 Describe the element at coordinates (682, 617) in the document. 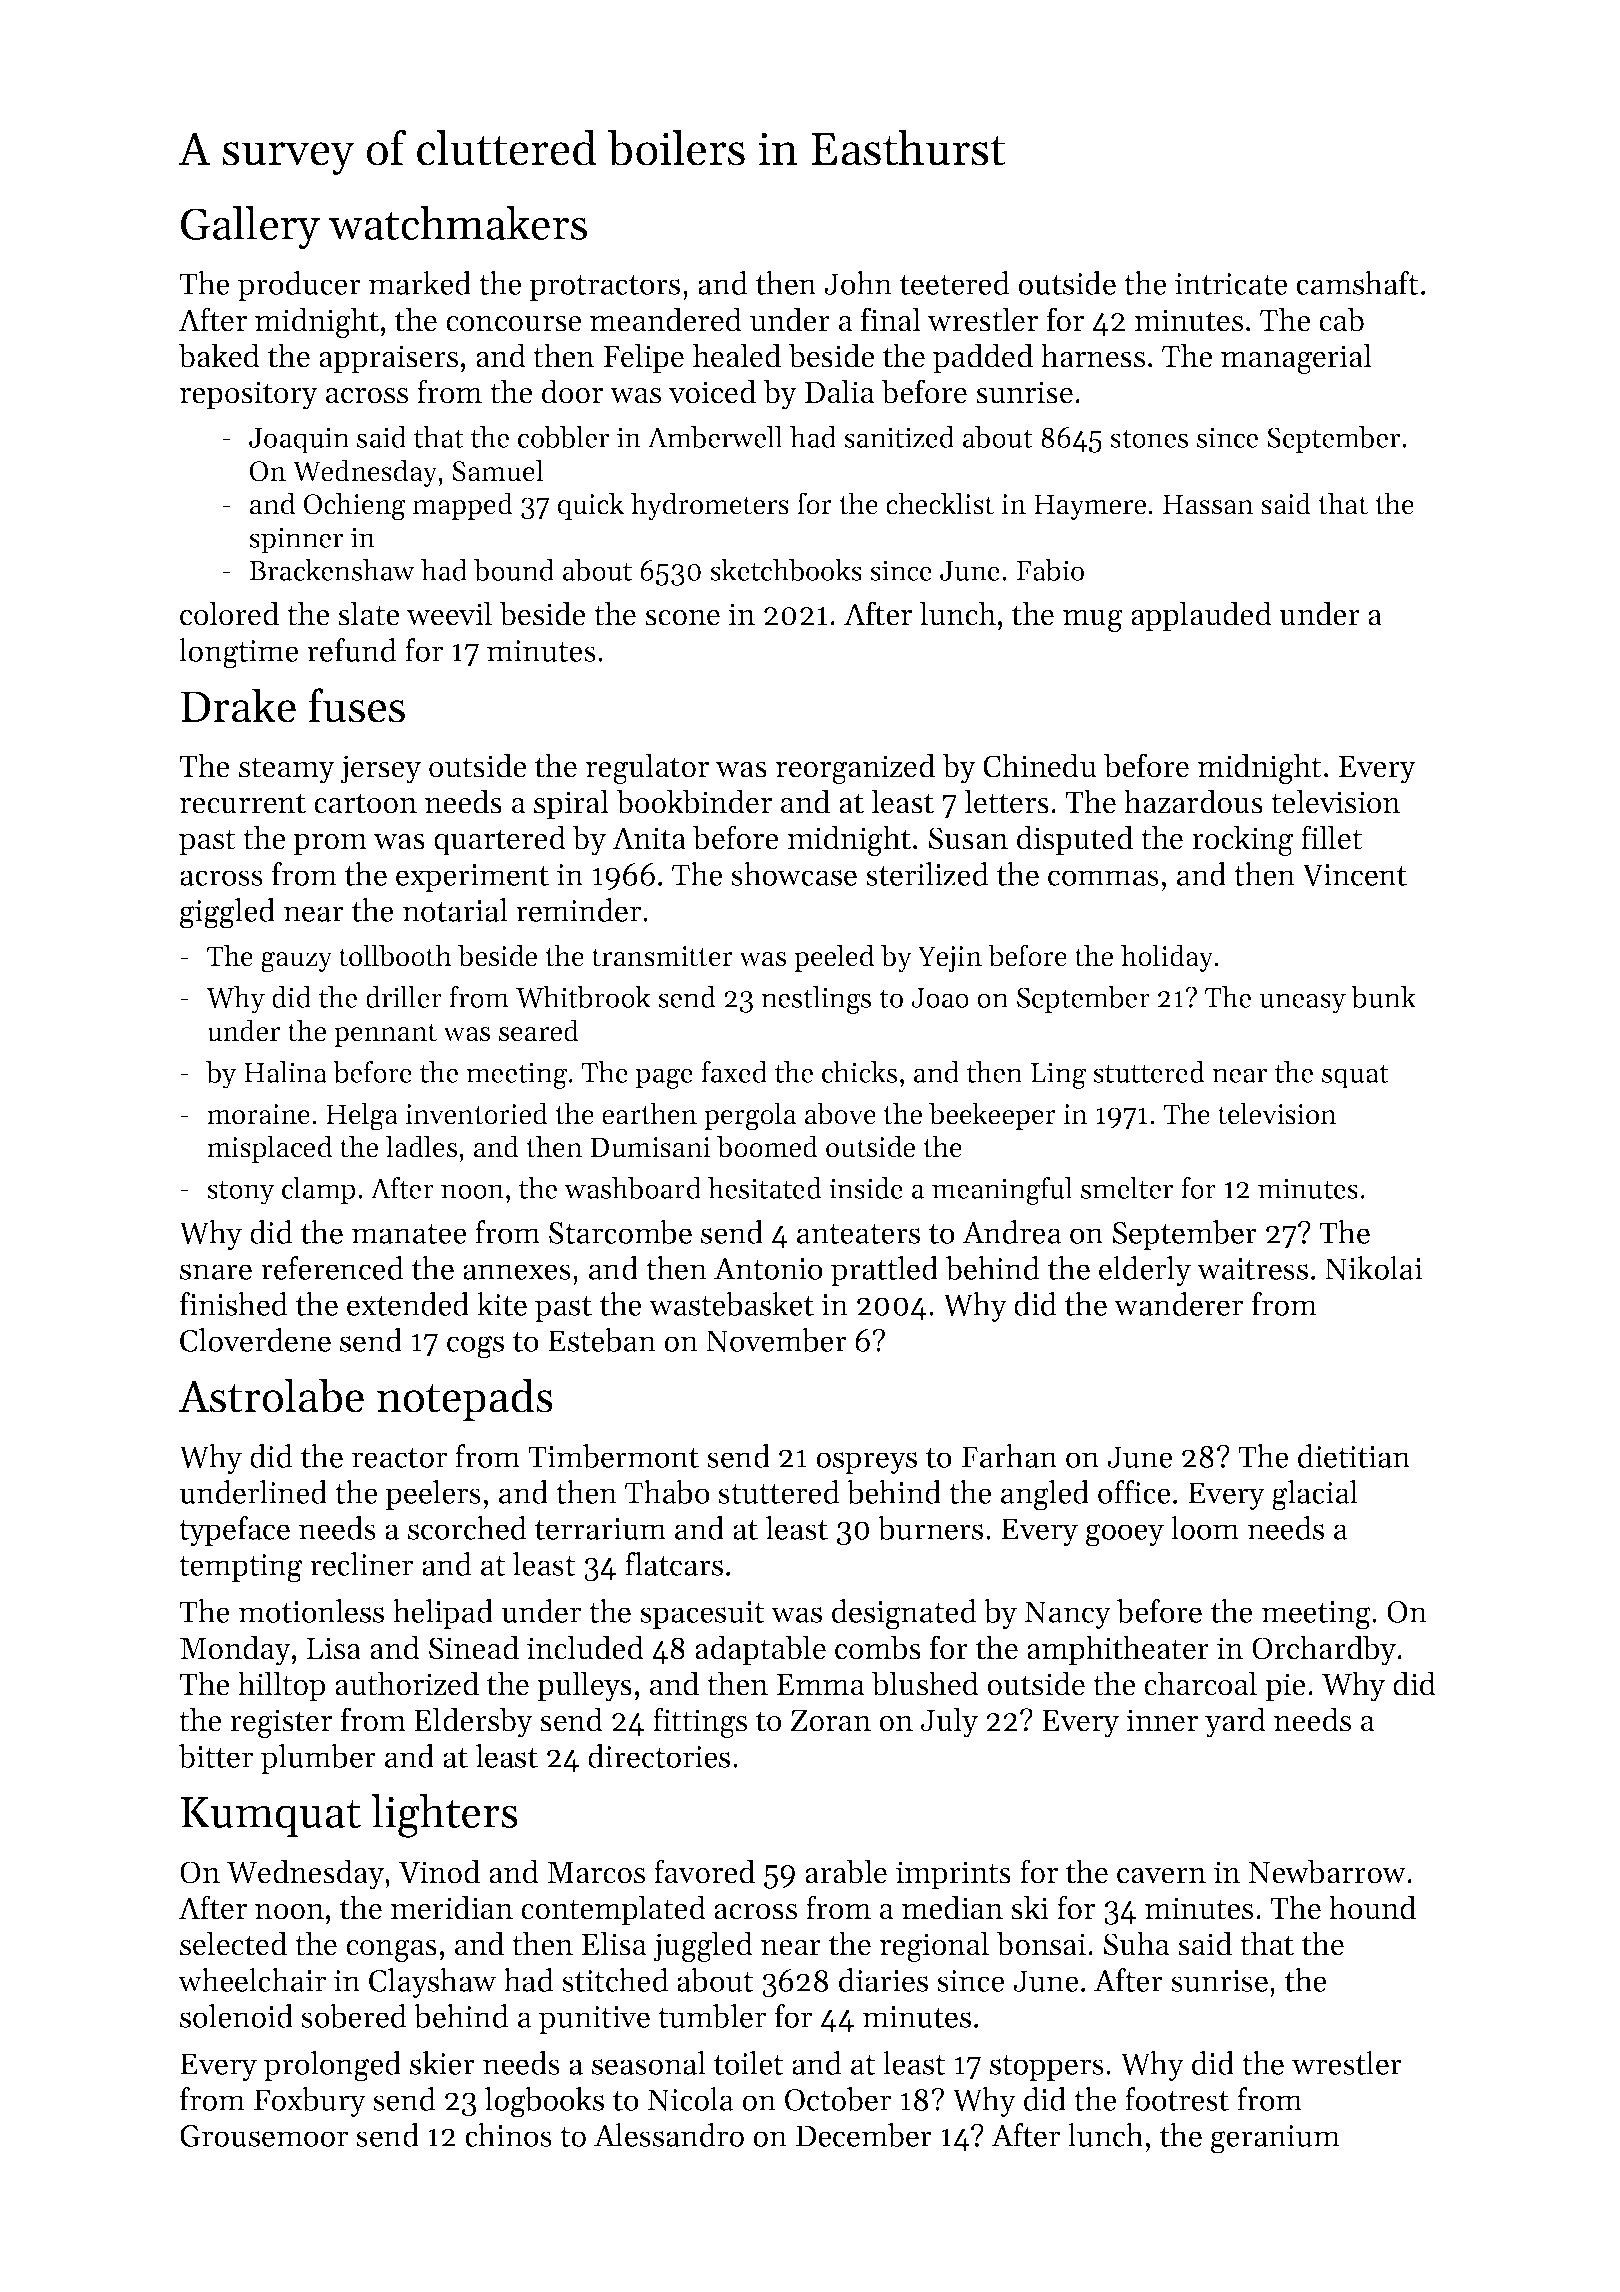

I see `scone` at that location.
